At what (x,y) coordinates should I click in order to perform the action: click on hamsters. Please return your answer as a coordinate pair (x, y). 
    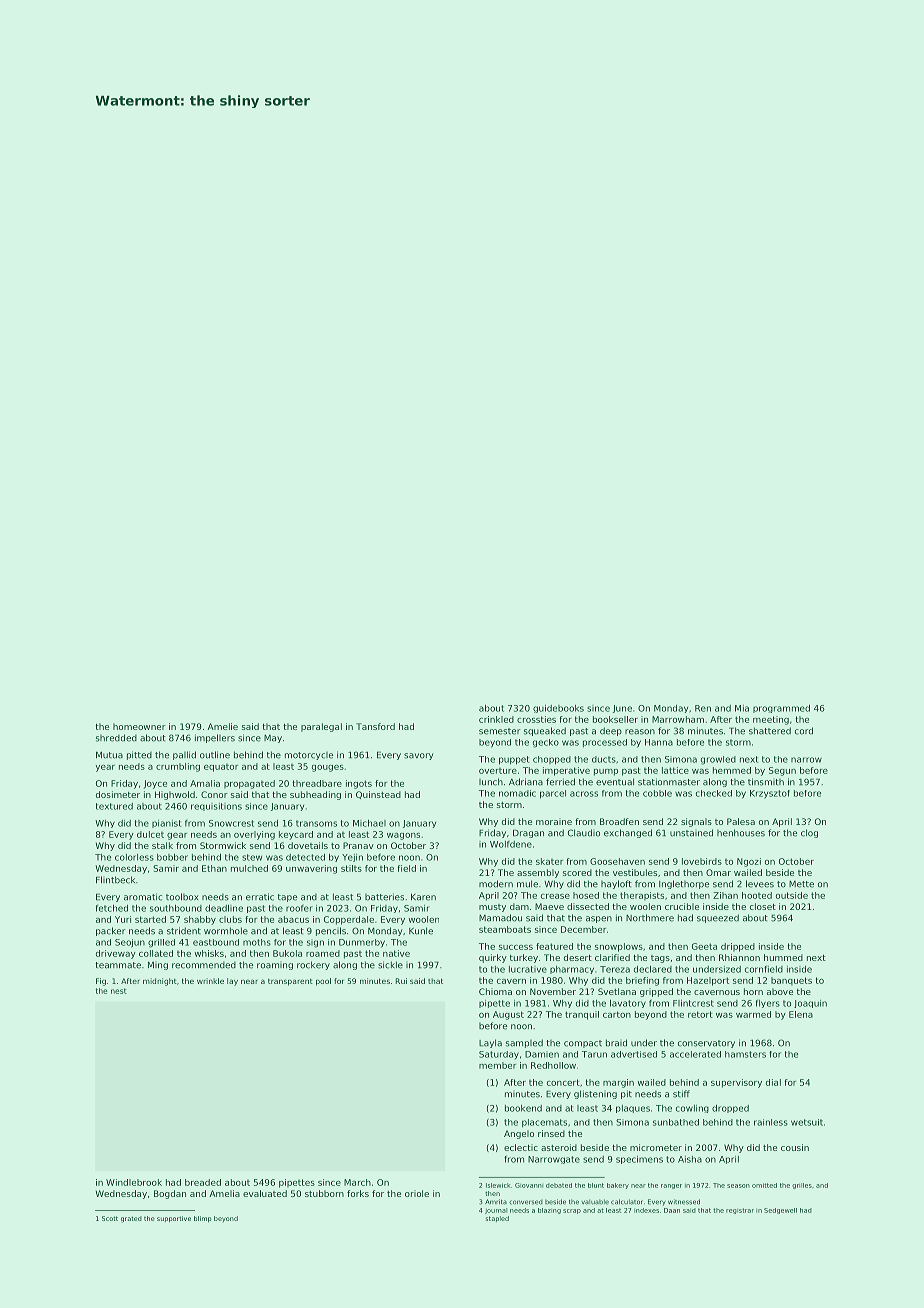
    Looking at the image, I should click on (745, 1054).
